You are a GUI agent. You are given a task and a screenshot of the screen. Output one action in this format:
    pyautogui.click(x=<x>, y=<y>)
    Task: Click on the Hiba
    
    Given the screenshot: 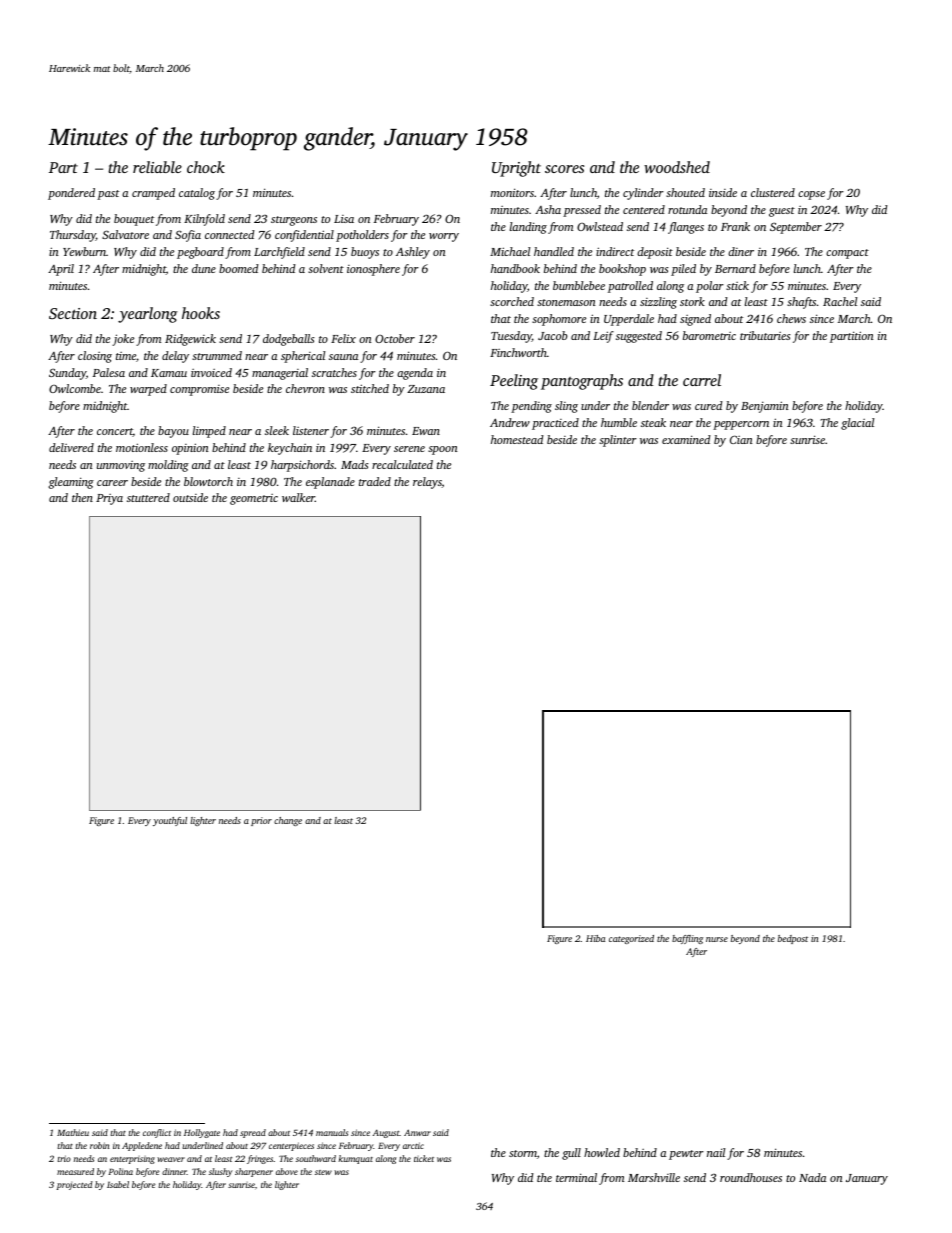 What is the action you would take?
    pyautogui.click(x=595, y=938)
